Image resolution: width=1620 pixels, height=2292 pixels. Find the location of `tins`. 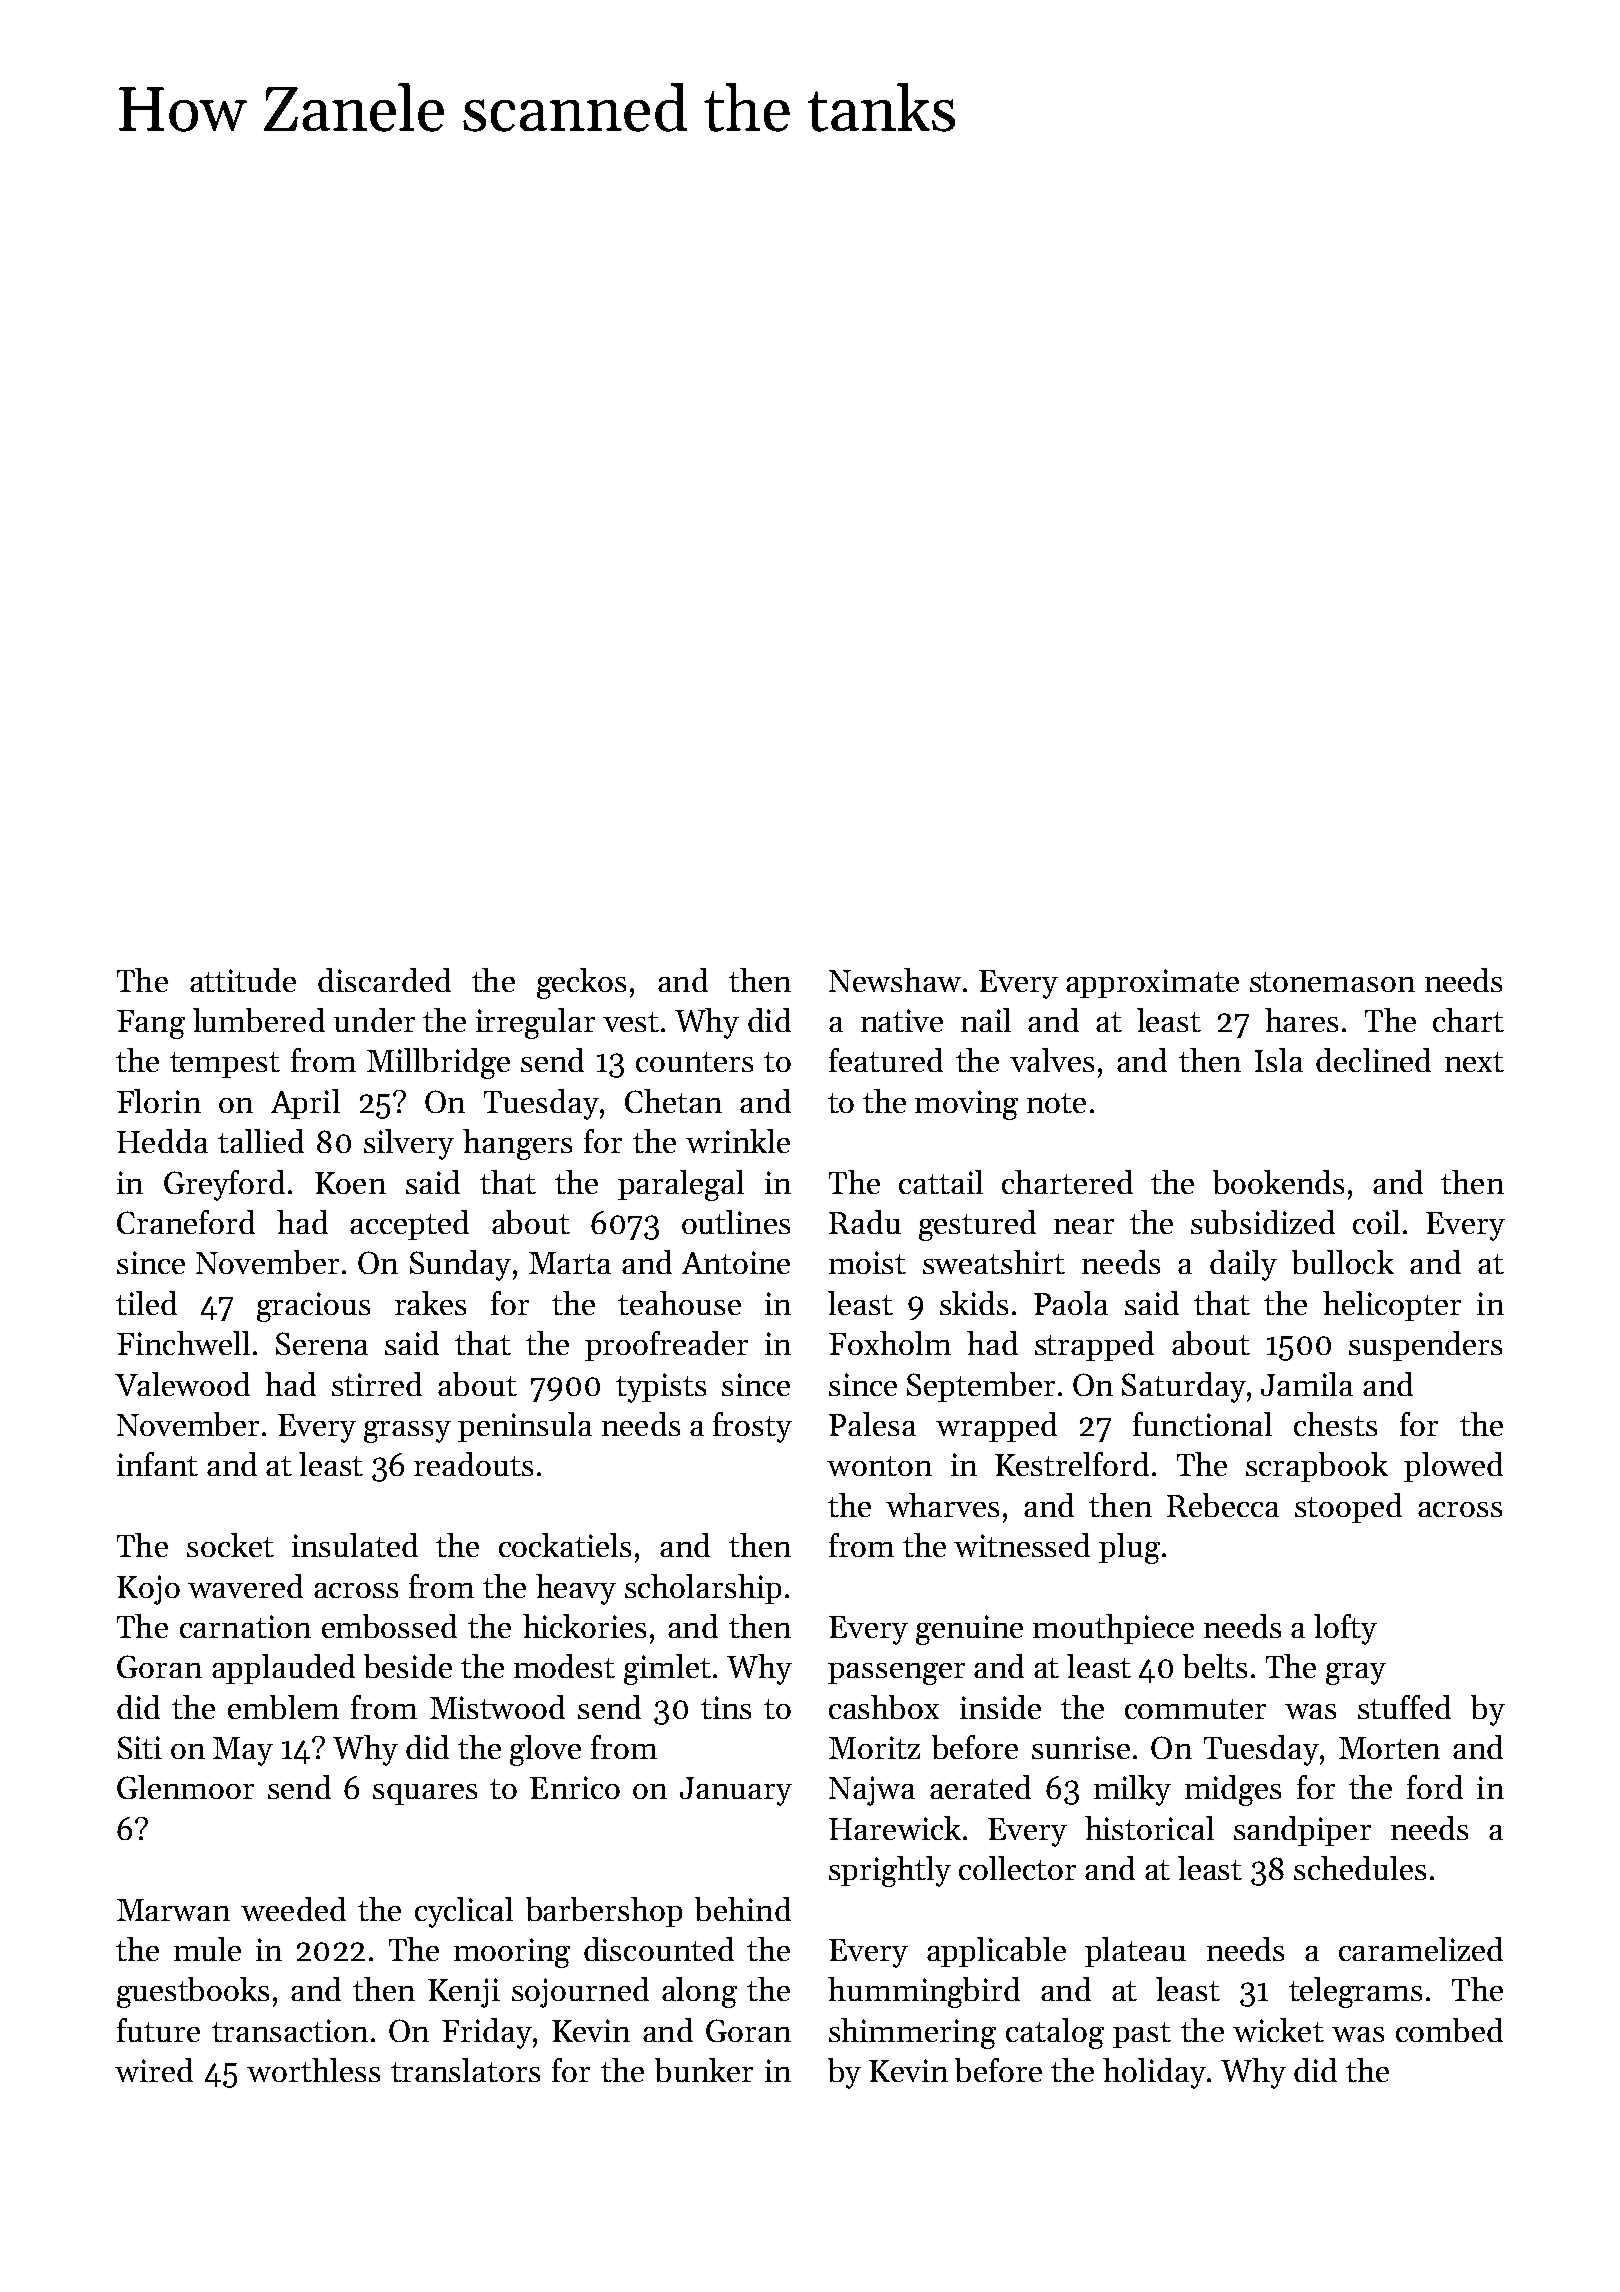

tins is located at coordinates (726, 1707).
